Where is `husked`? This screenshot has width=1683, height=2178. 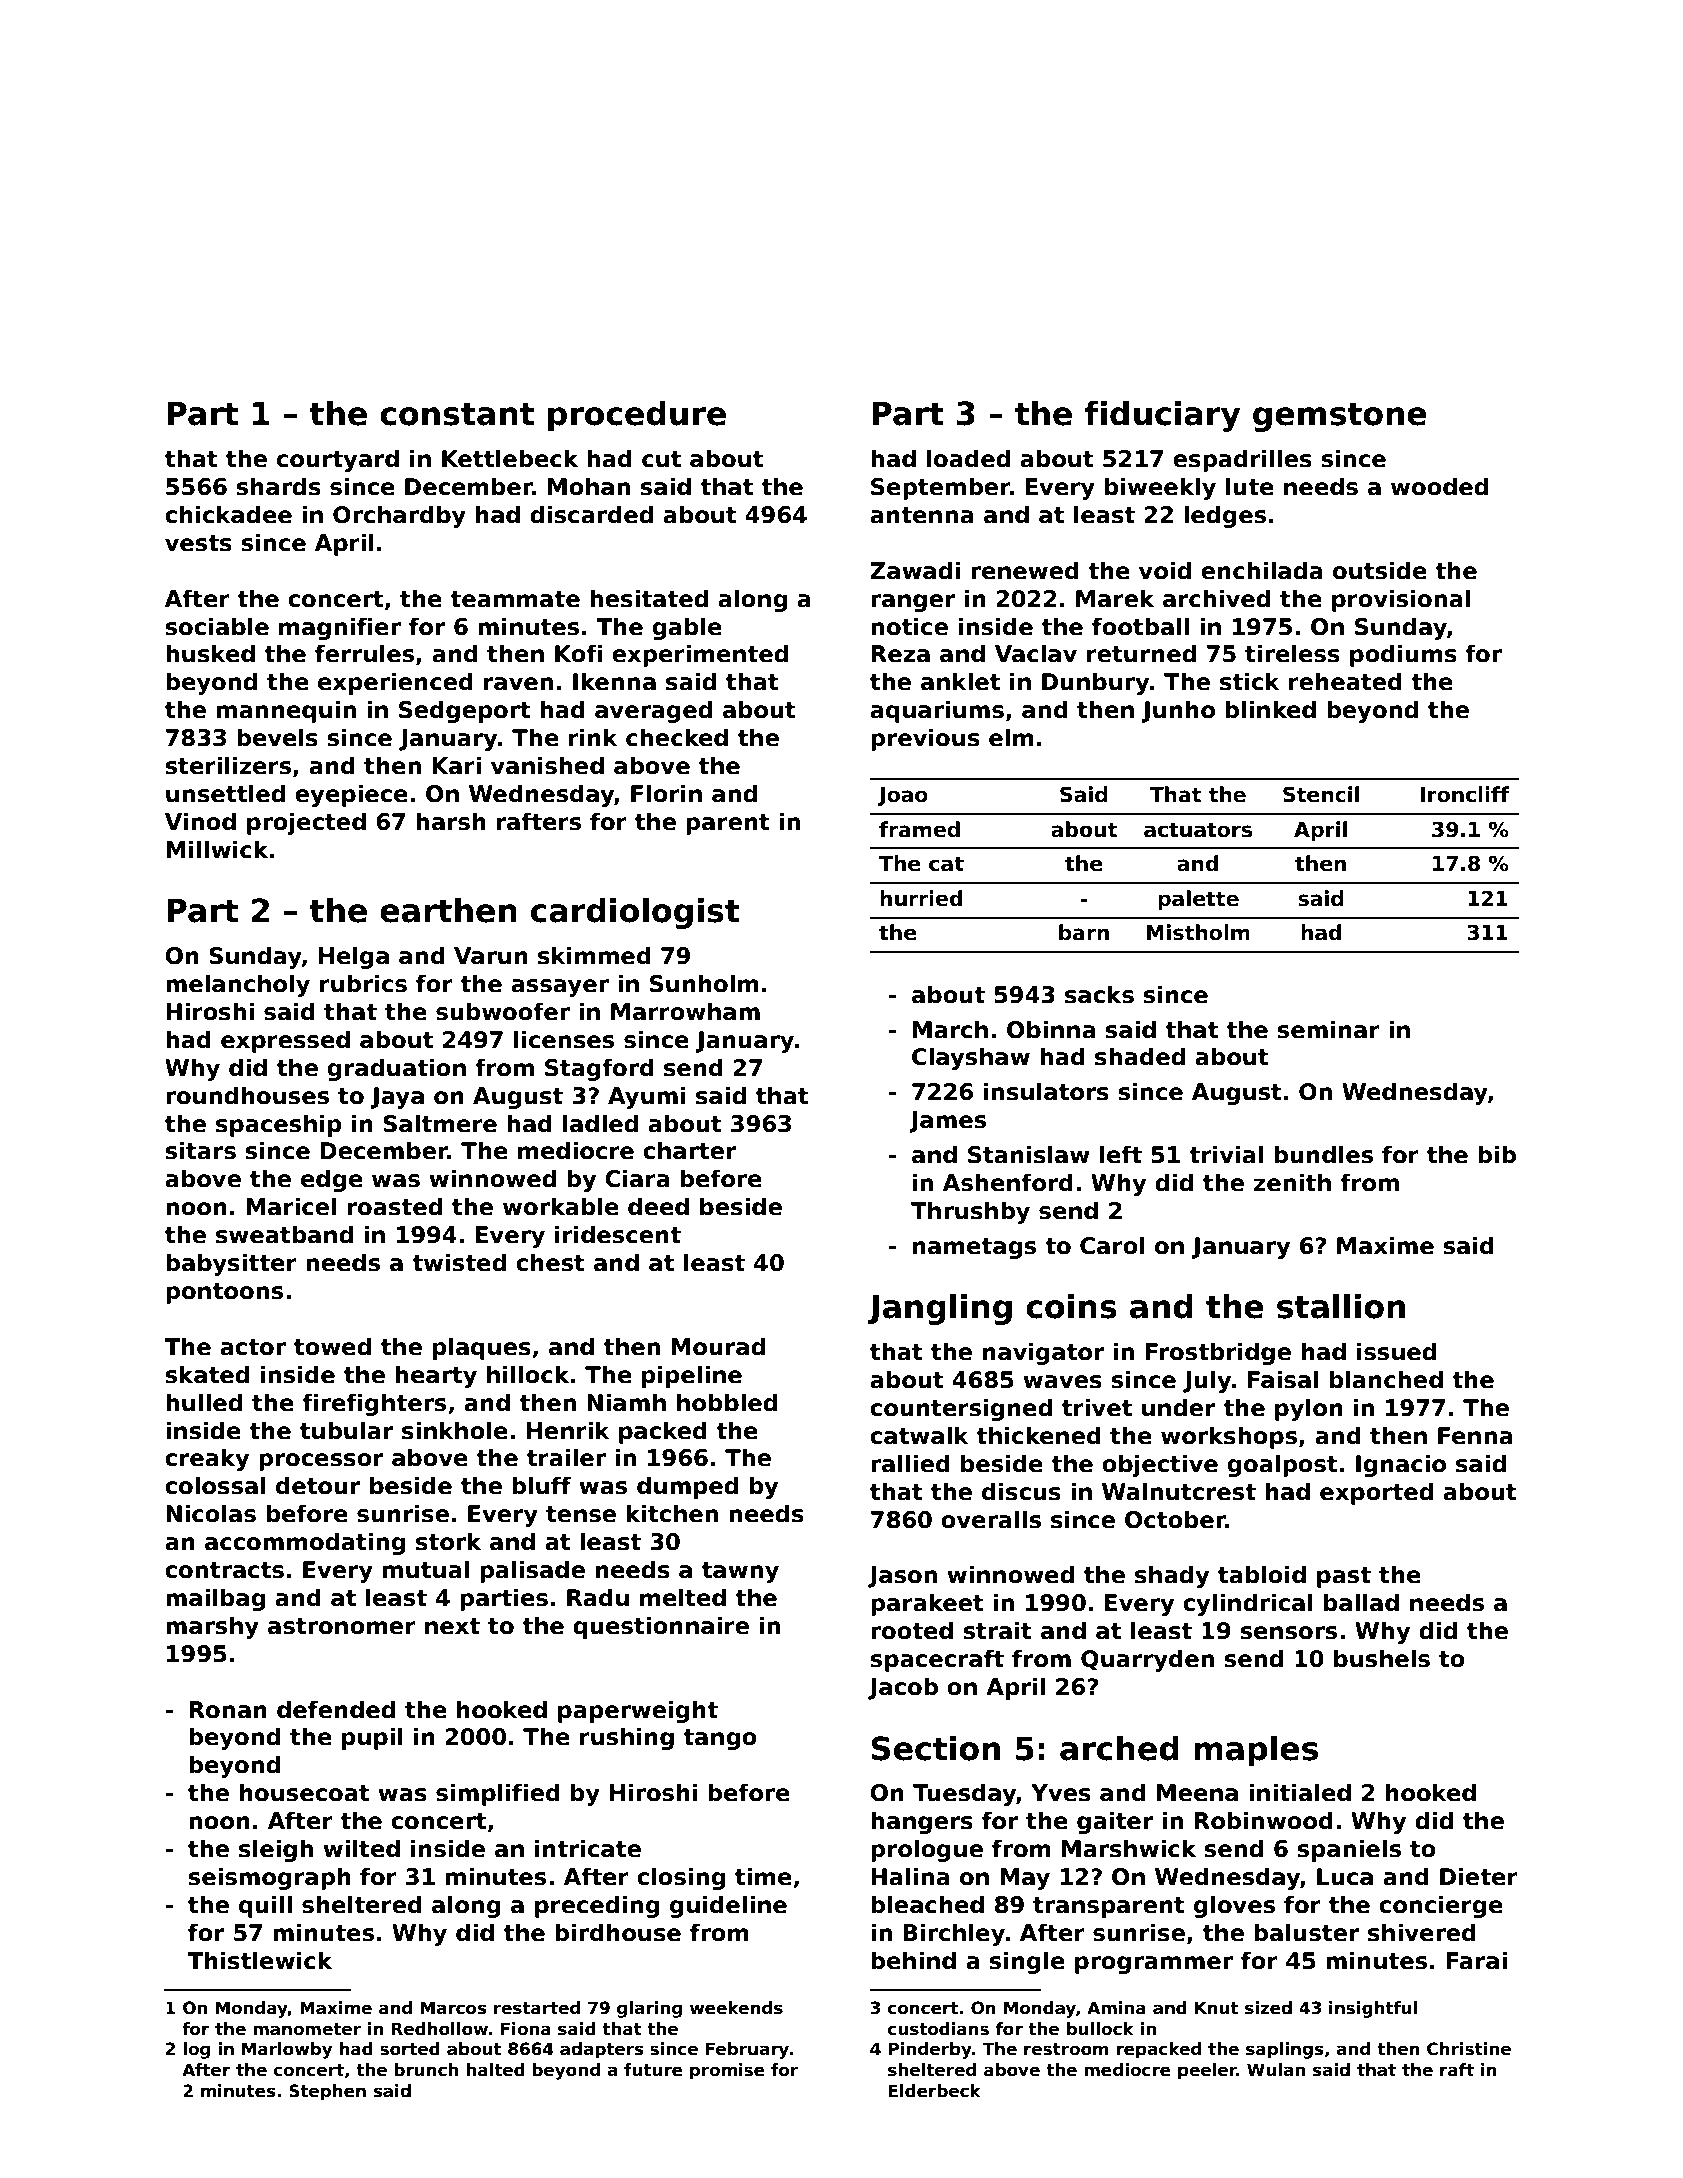
husked is located at coordinates (210, 653).
